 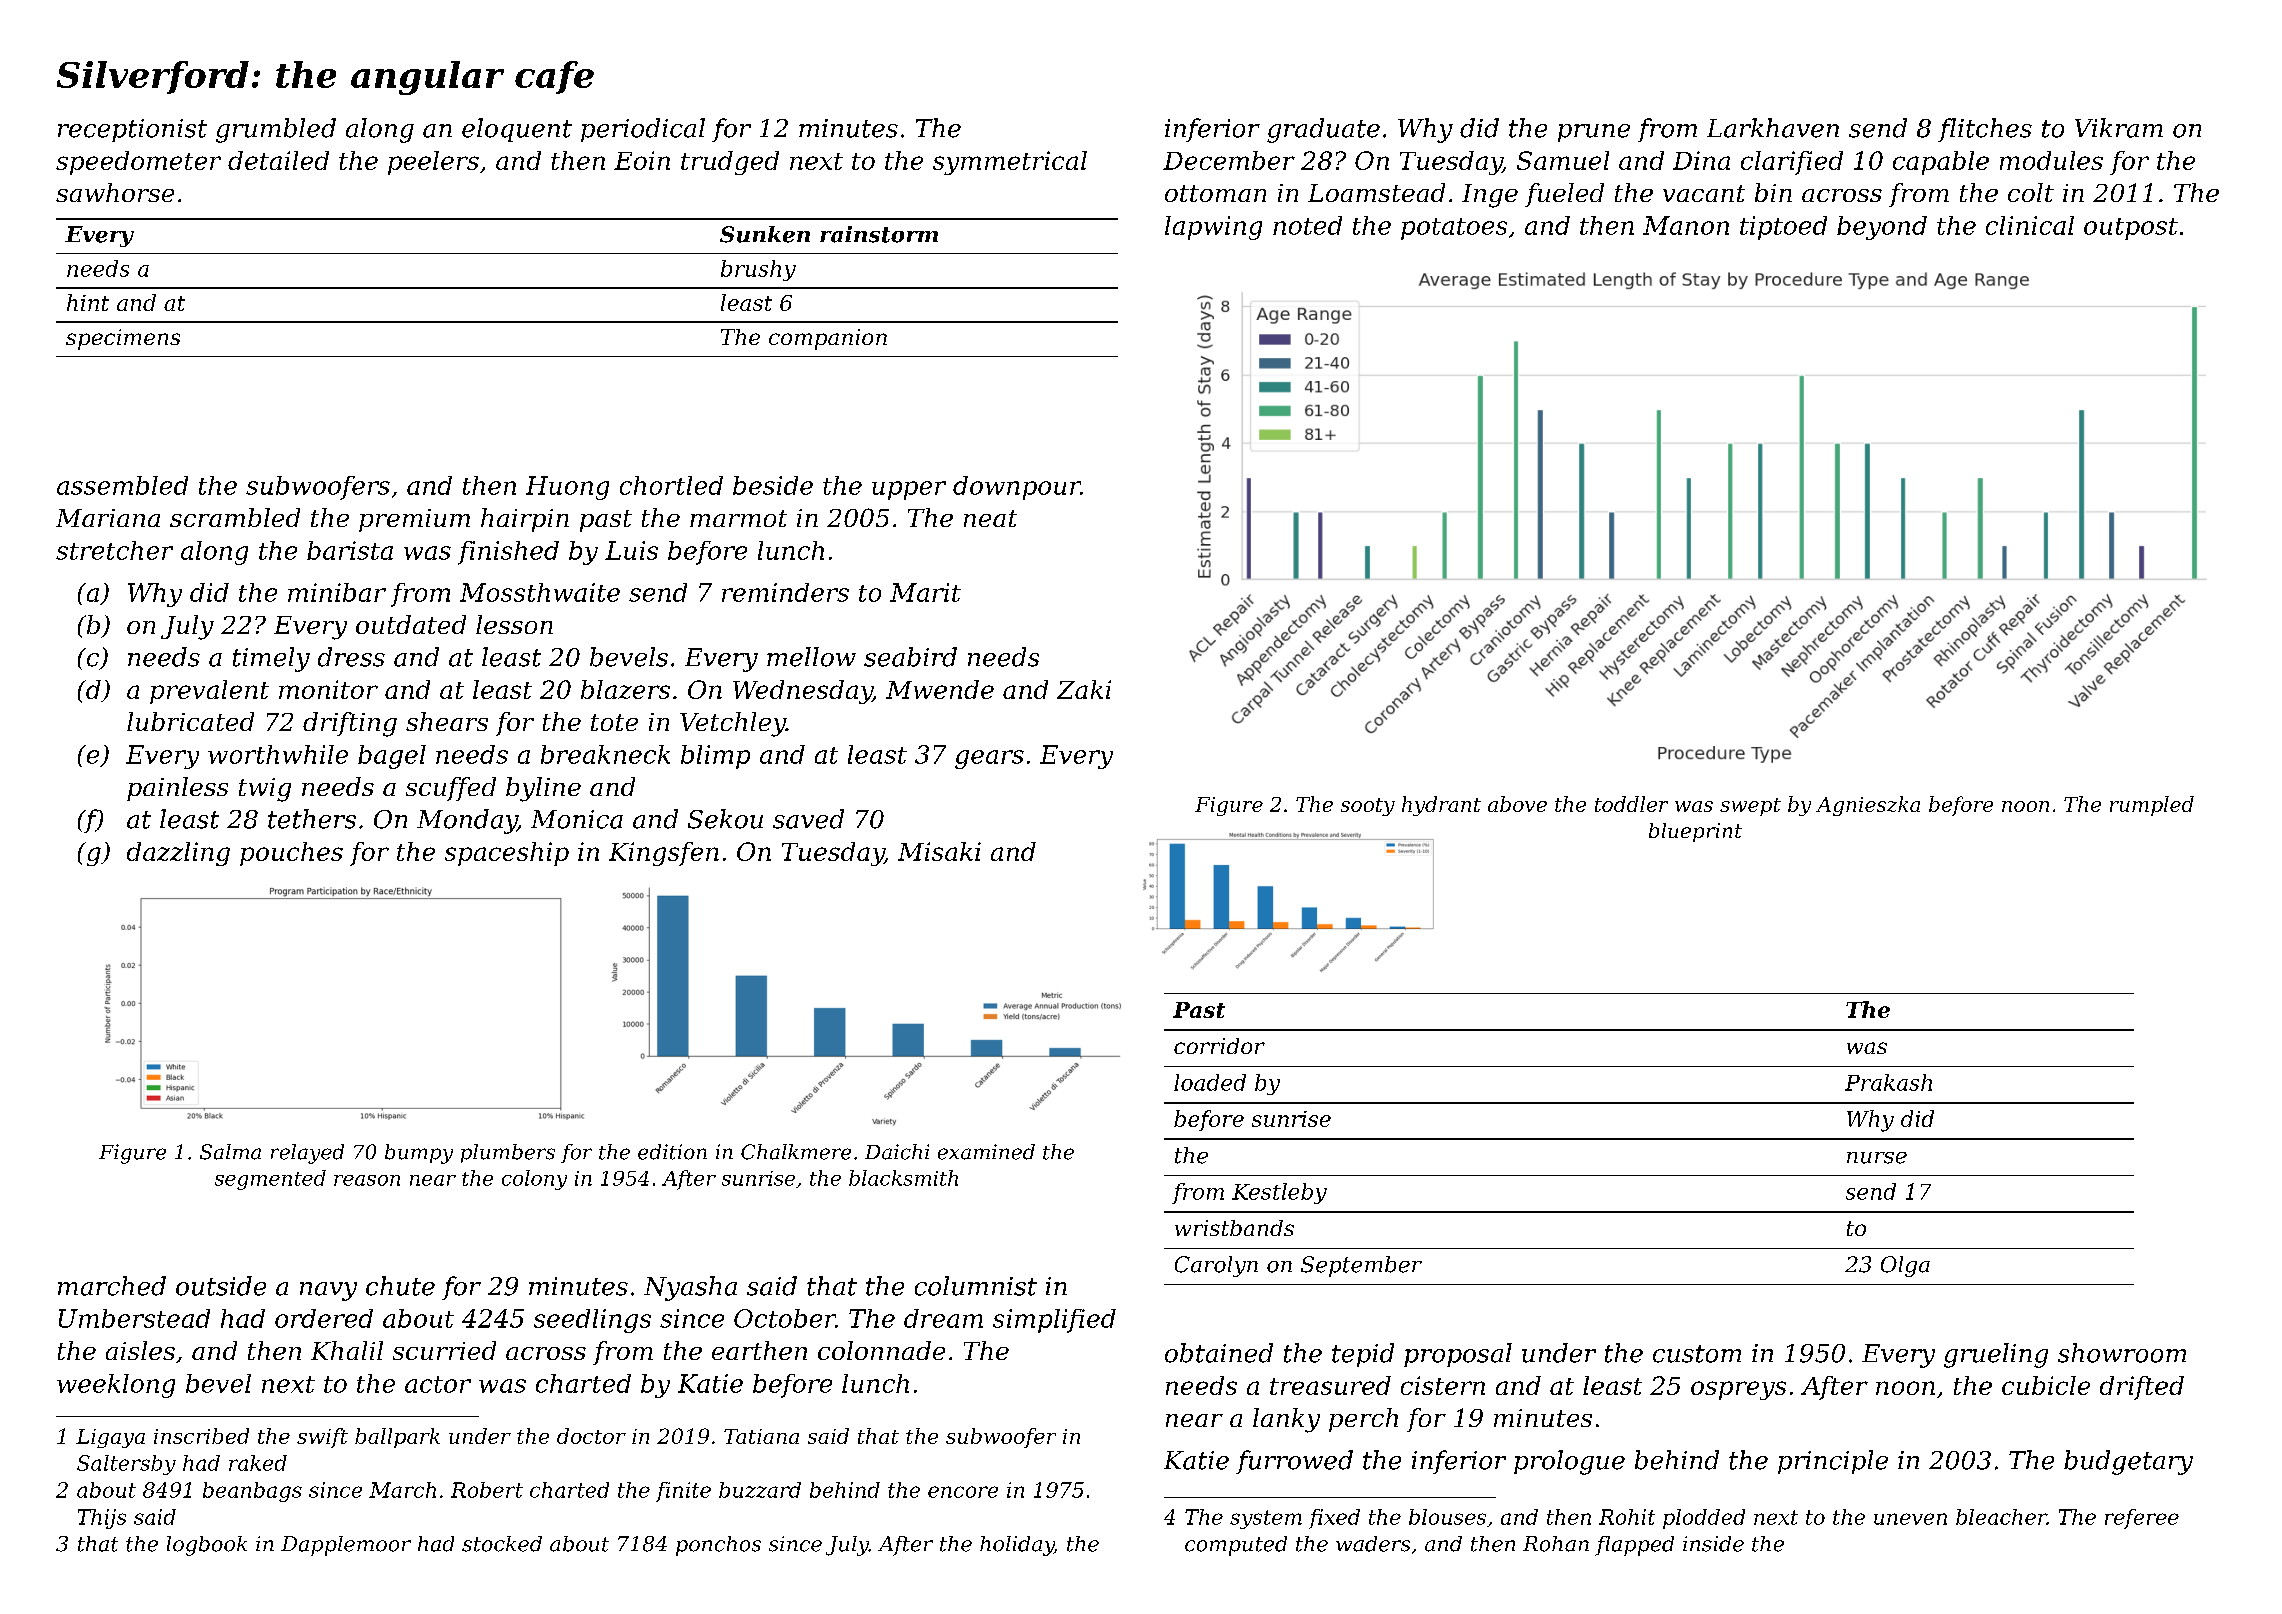 I want to click on rumpled, so click(x=2152, y=806).
